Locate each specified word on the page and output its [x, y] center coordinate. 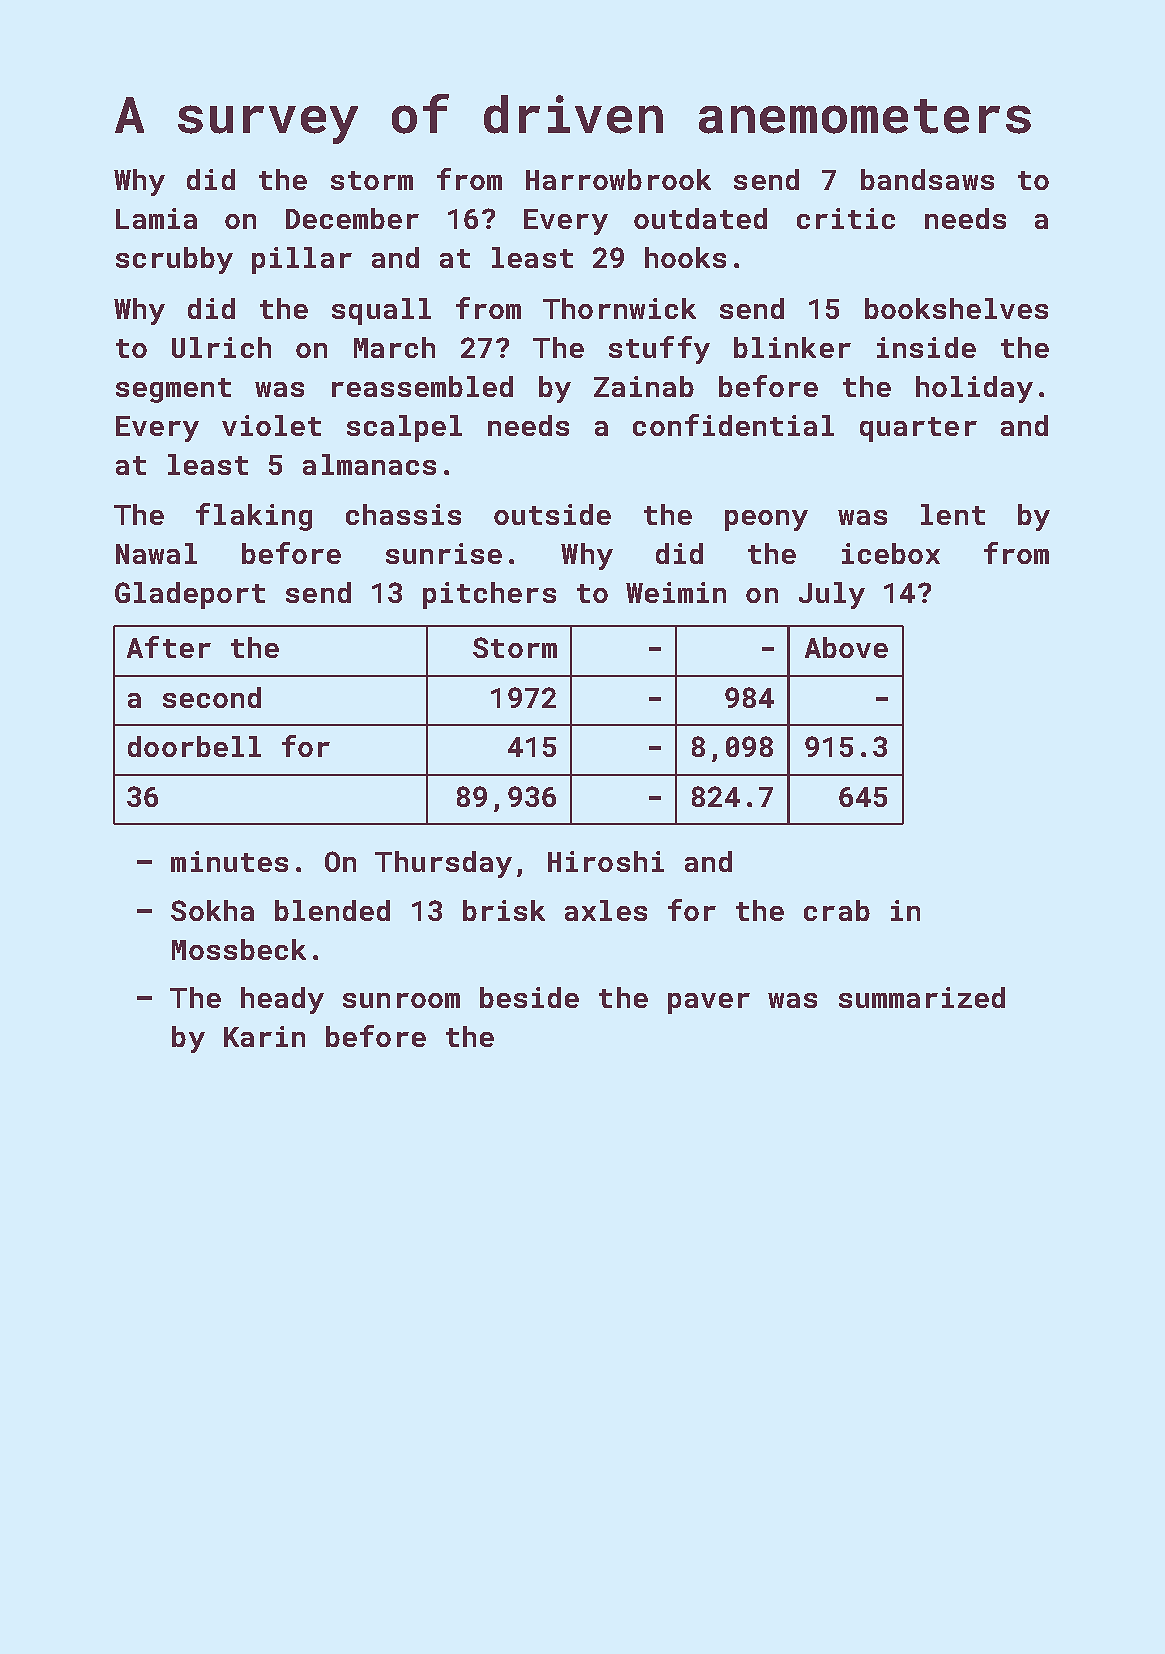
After [169, 647]
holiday [974, 389]
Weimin [676, 592]
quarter [918, 429]
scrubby [174, 260]
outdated [700, 218]
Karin [264, 1036]
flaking [254, 517]
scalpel [404, 428]
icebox [891, 553]
